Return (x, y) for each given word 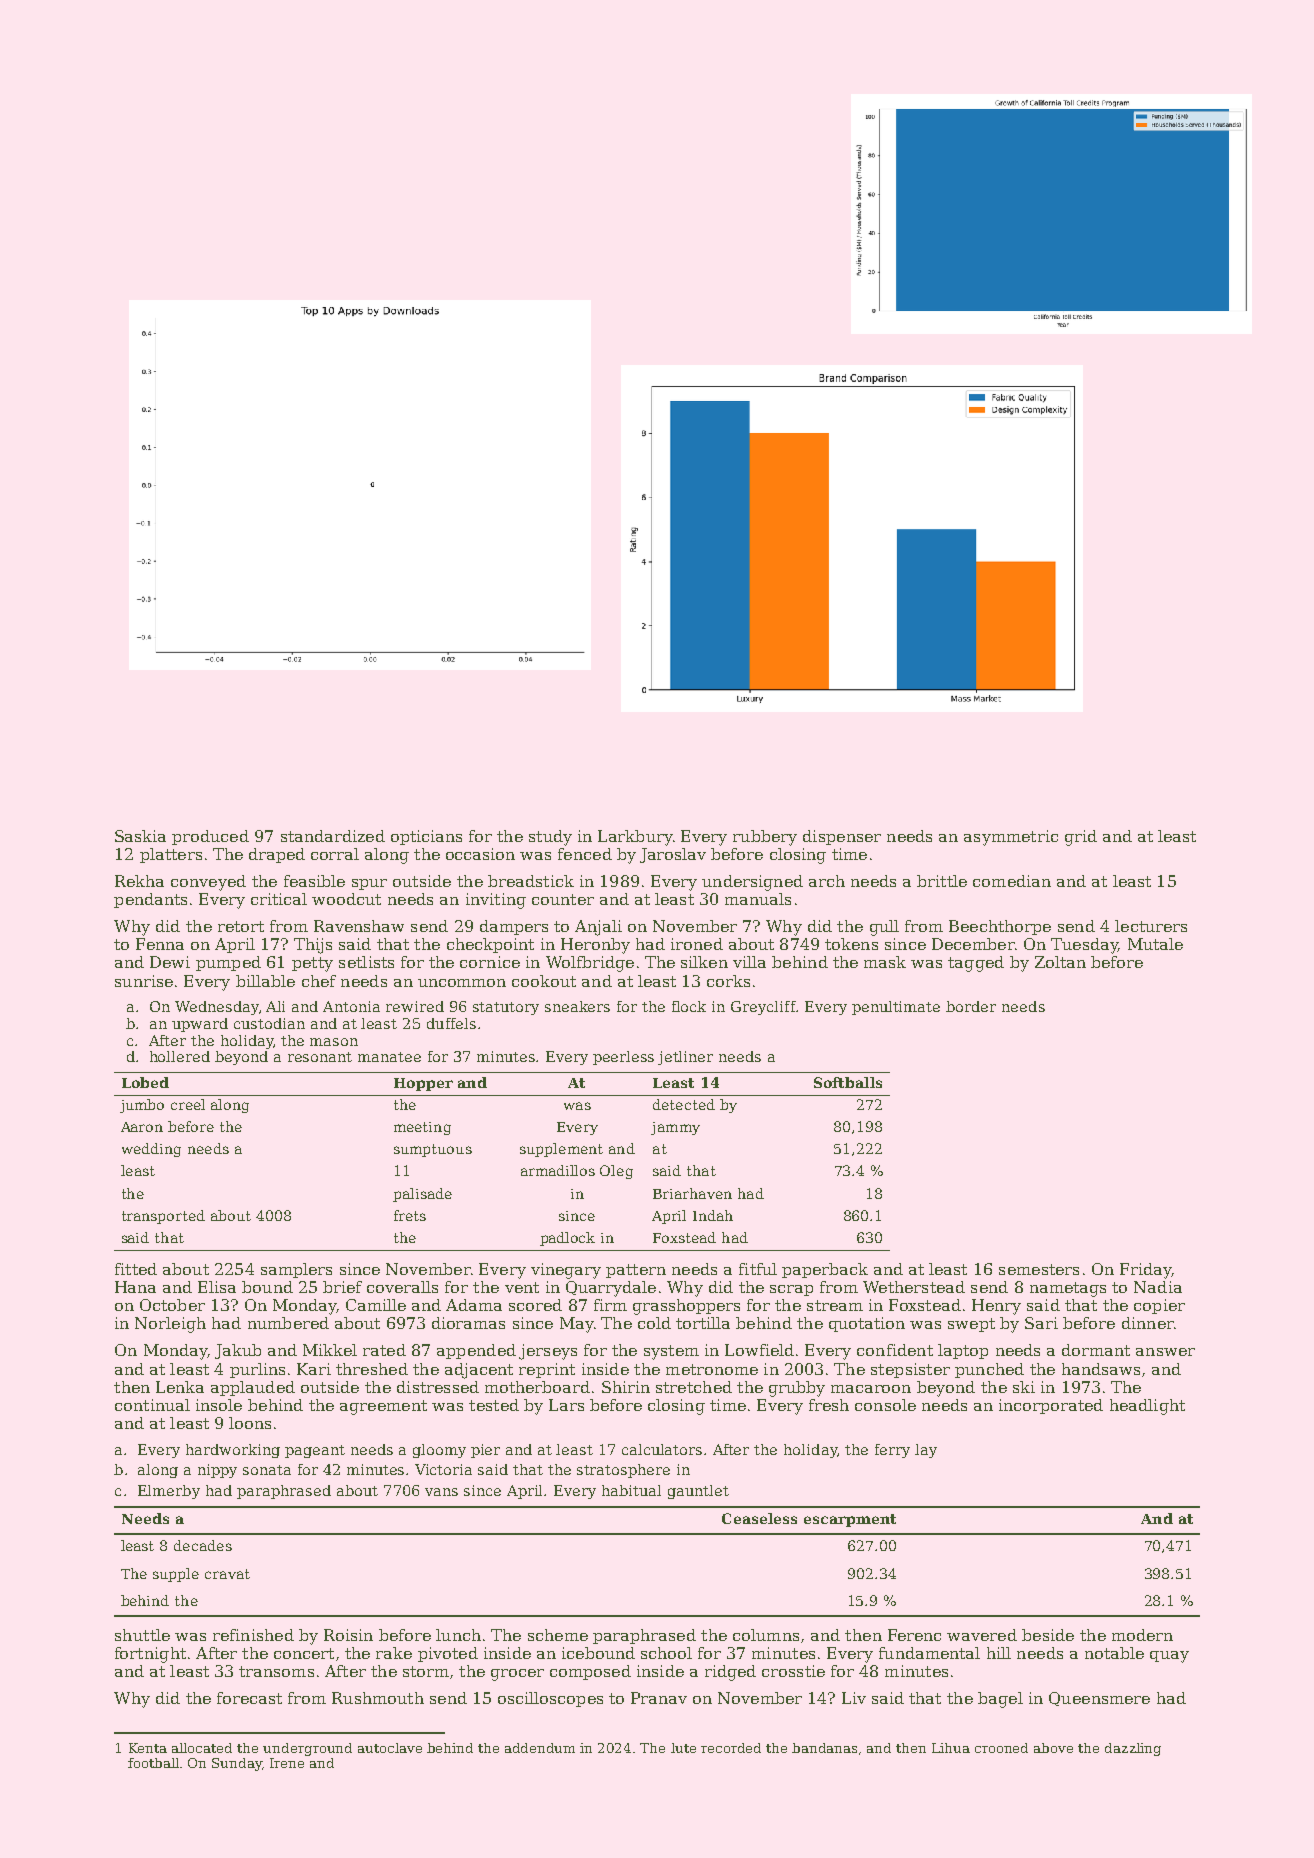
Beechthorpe (1000, 927)
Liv (854, 1698)
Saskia (140, 836)
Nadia (1158, 1287)
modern (1142, 1635)
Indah (713, 1215)
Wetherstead (914, 1287)
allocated (202, 1748)
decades (203, 1545)
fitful (758, 1269)
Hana (135, 1287)
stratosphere (623, 1471)
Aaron (142, 1127)
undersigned (752, 883)
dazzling (1133, 1749)
